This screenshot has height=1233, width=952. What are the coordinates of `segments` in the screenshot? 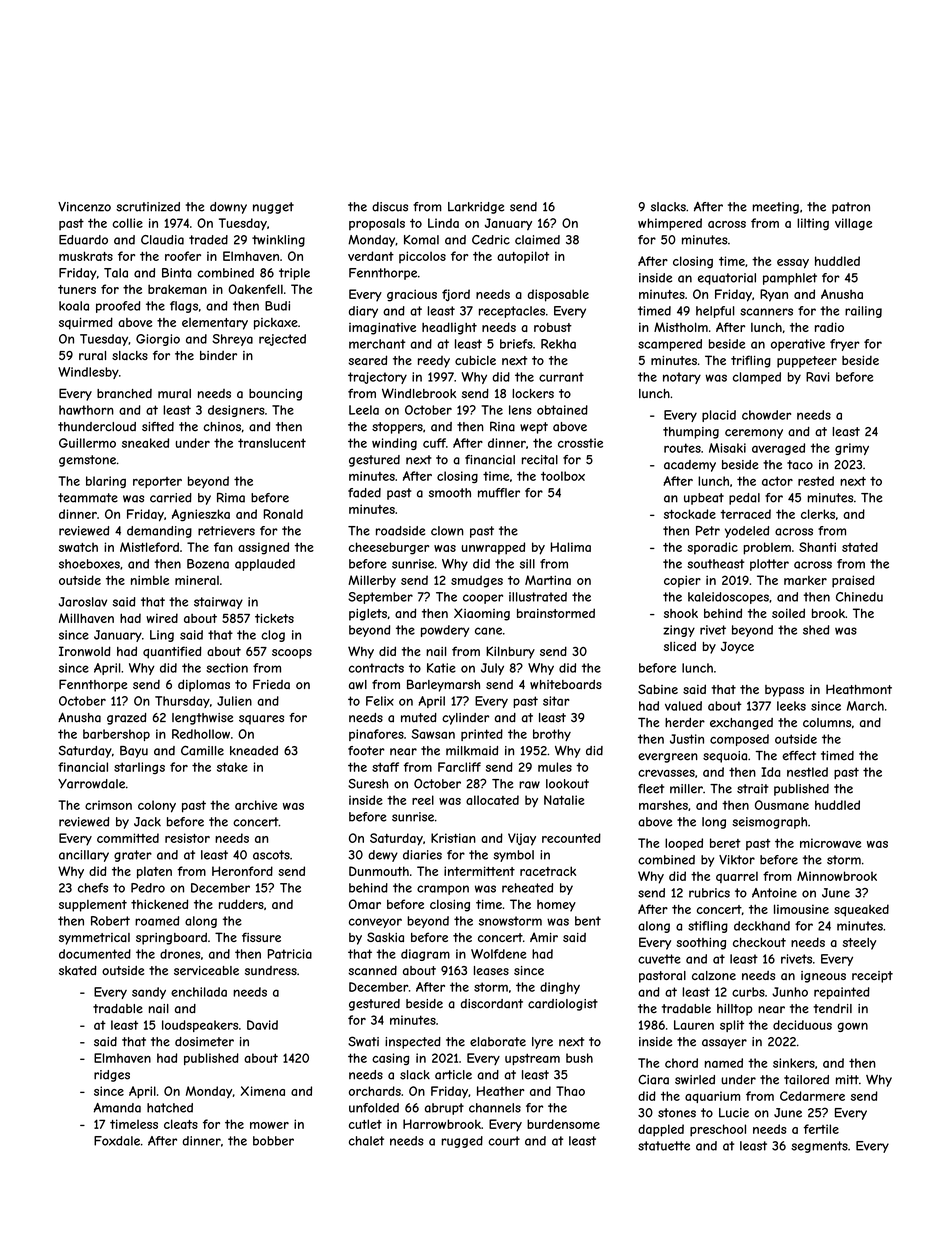 It's located at (819, 1147).
